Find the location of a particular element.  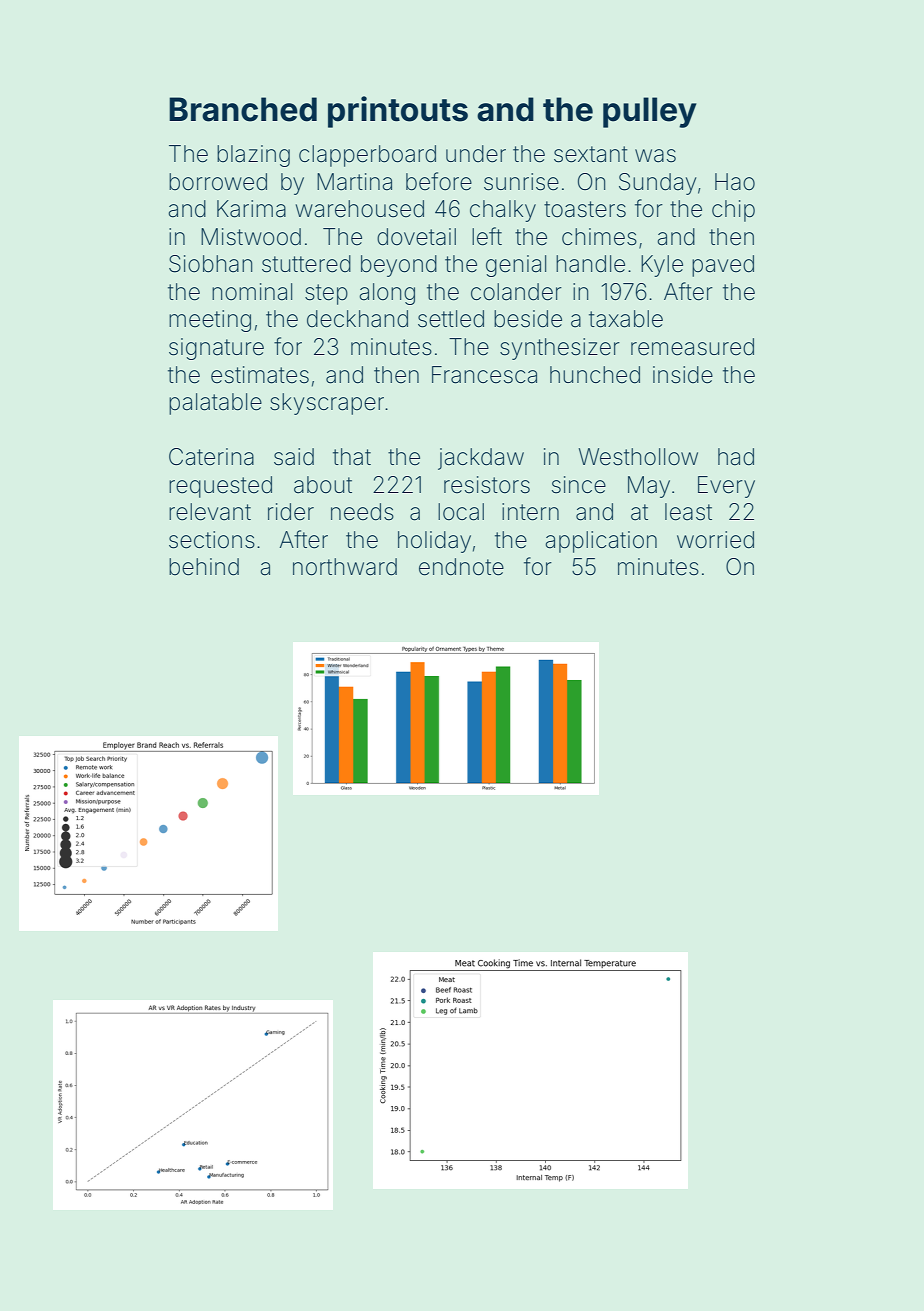

dovetail is located at coordinates (416, 237).
